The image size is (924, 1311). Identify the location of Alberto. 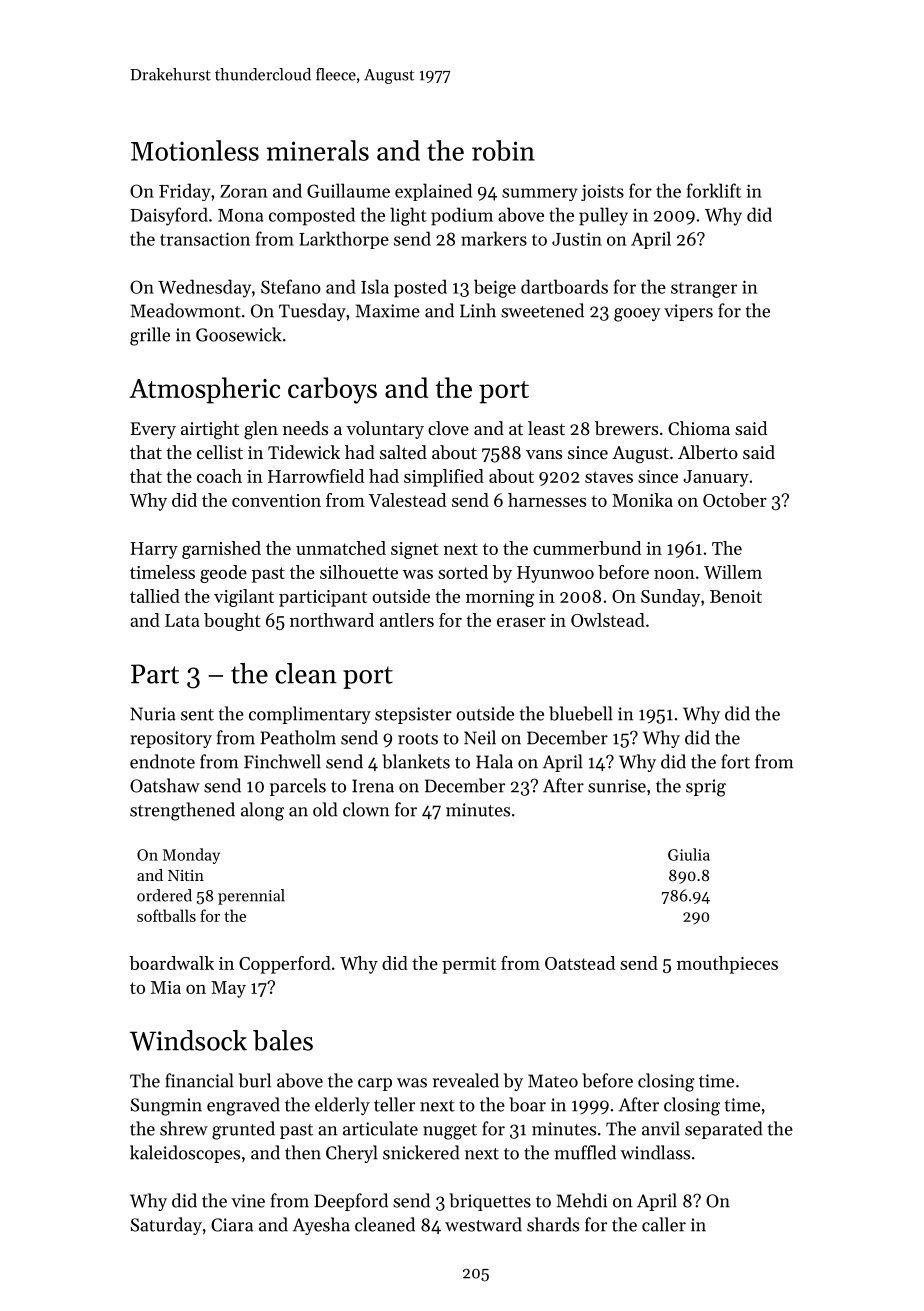
(708, 452).
